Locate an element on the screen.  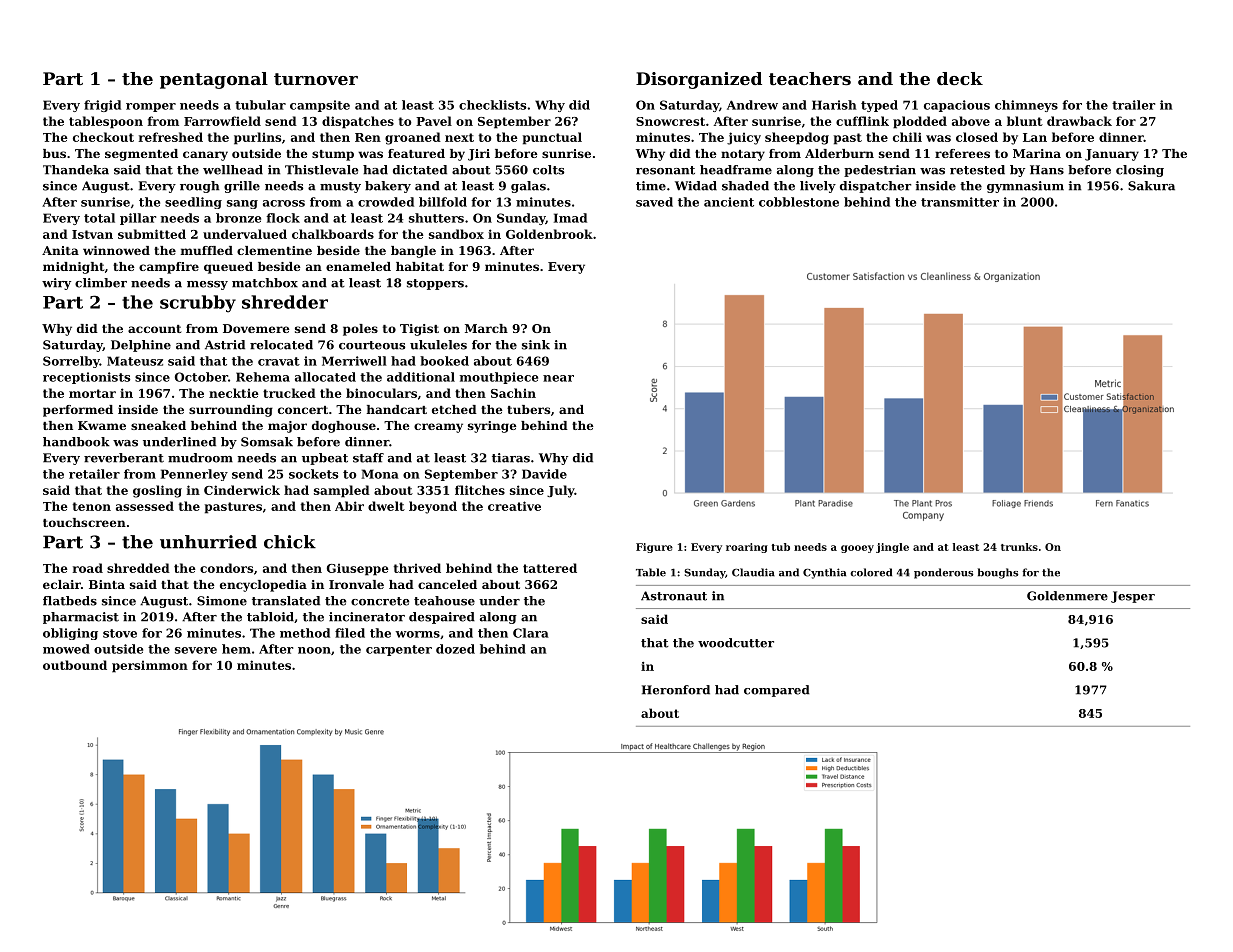
wiry is located at coordinates (56, 284).
